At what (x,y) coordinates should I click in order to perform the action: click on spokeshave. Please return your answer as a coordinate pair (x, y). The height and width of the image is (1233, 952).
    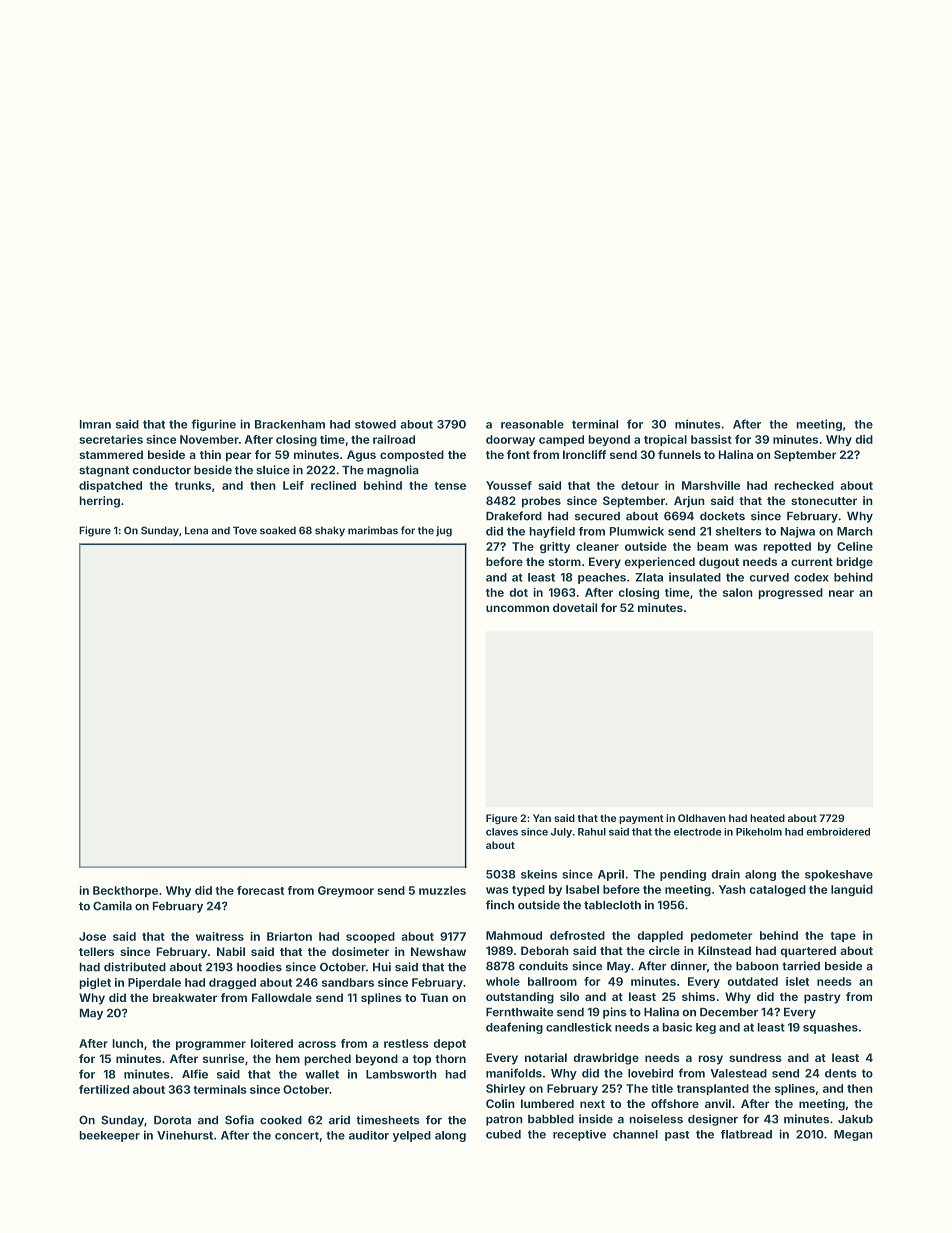
    Looking at the image, I should click on (839, 875).
